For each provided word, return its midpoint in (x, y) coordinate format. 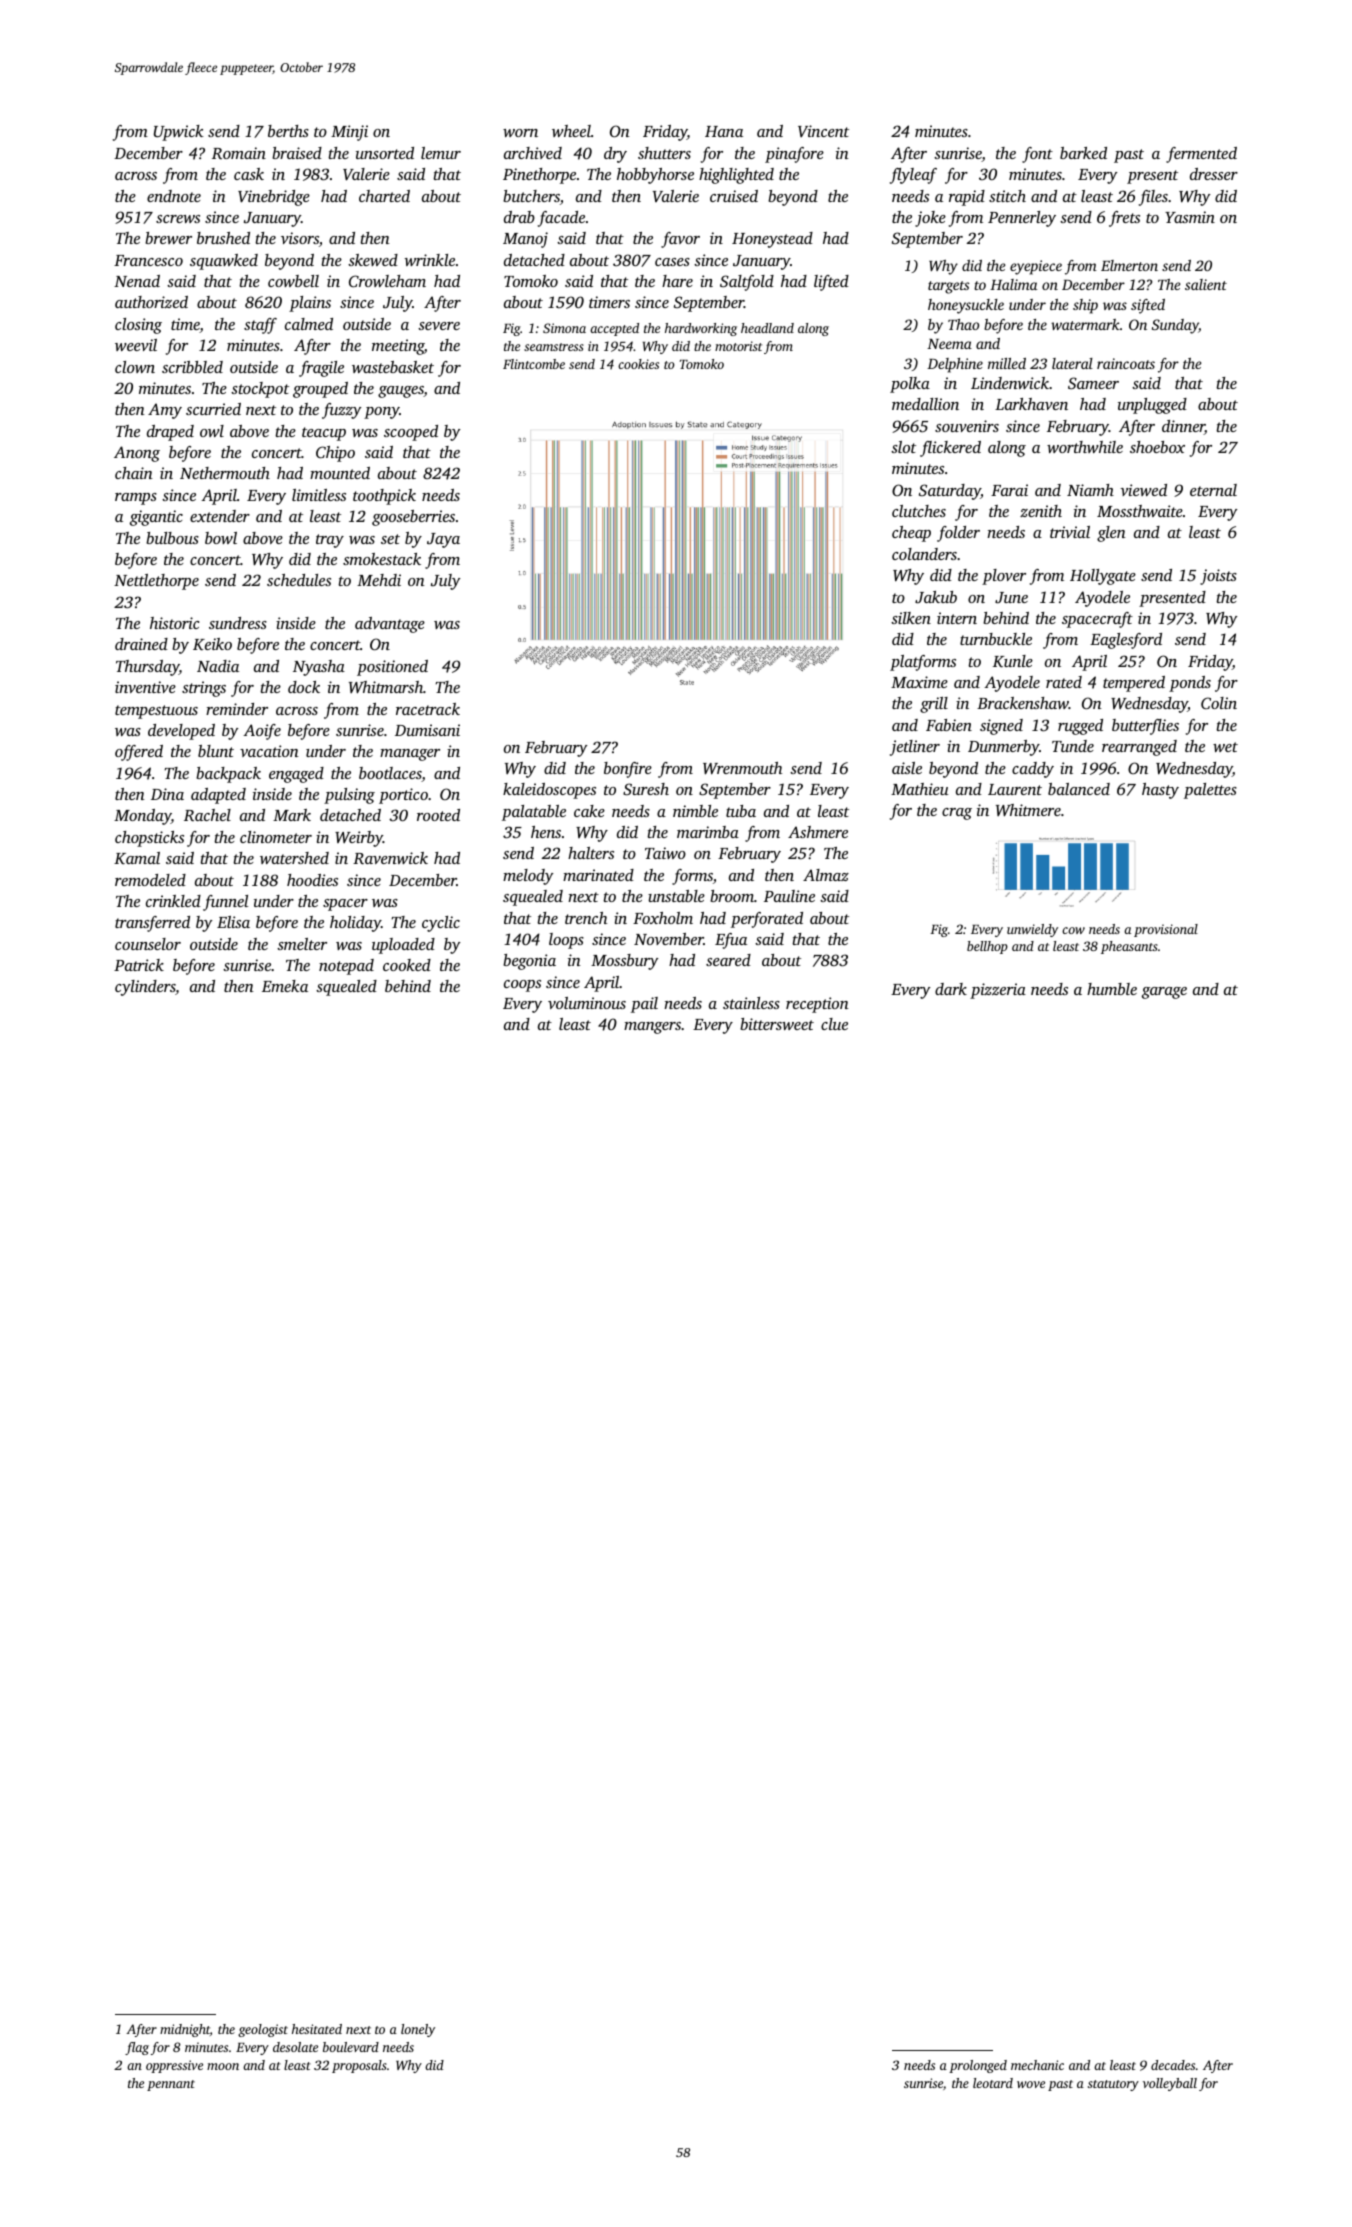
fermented (1201, 155)
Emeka (285, 986)
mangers (652, 1028)
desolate (295, 2047)
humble (1112, 989)
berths (288, 131)
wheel (571, 131)
